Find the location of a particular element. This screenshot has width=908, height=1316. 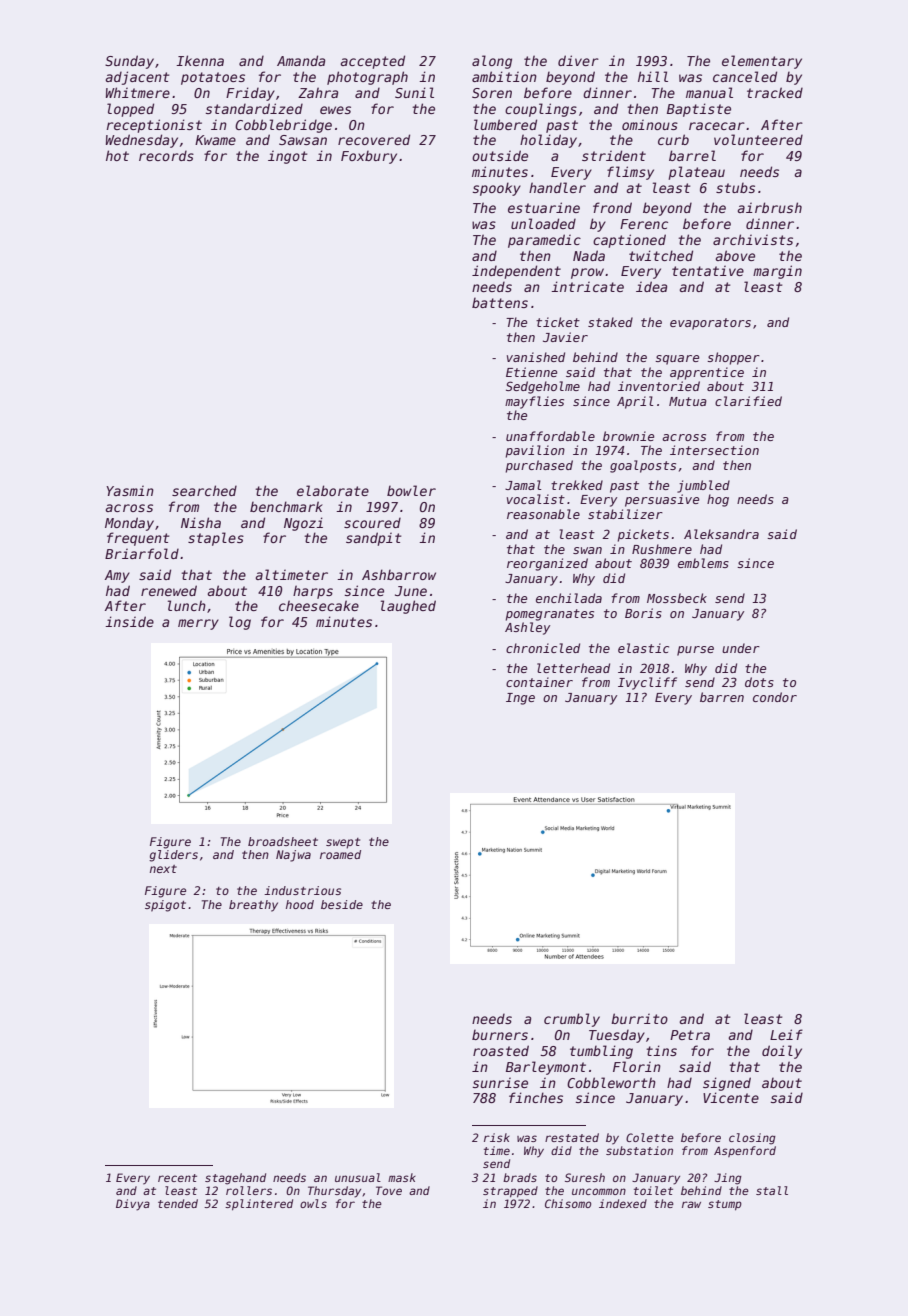

broadsheet is located at coordinates (283, 841).
